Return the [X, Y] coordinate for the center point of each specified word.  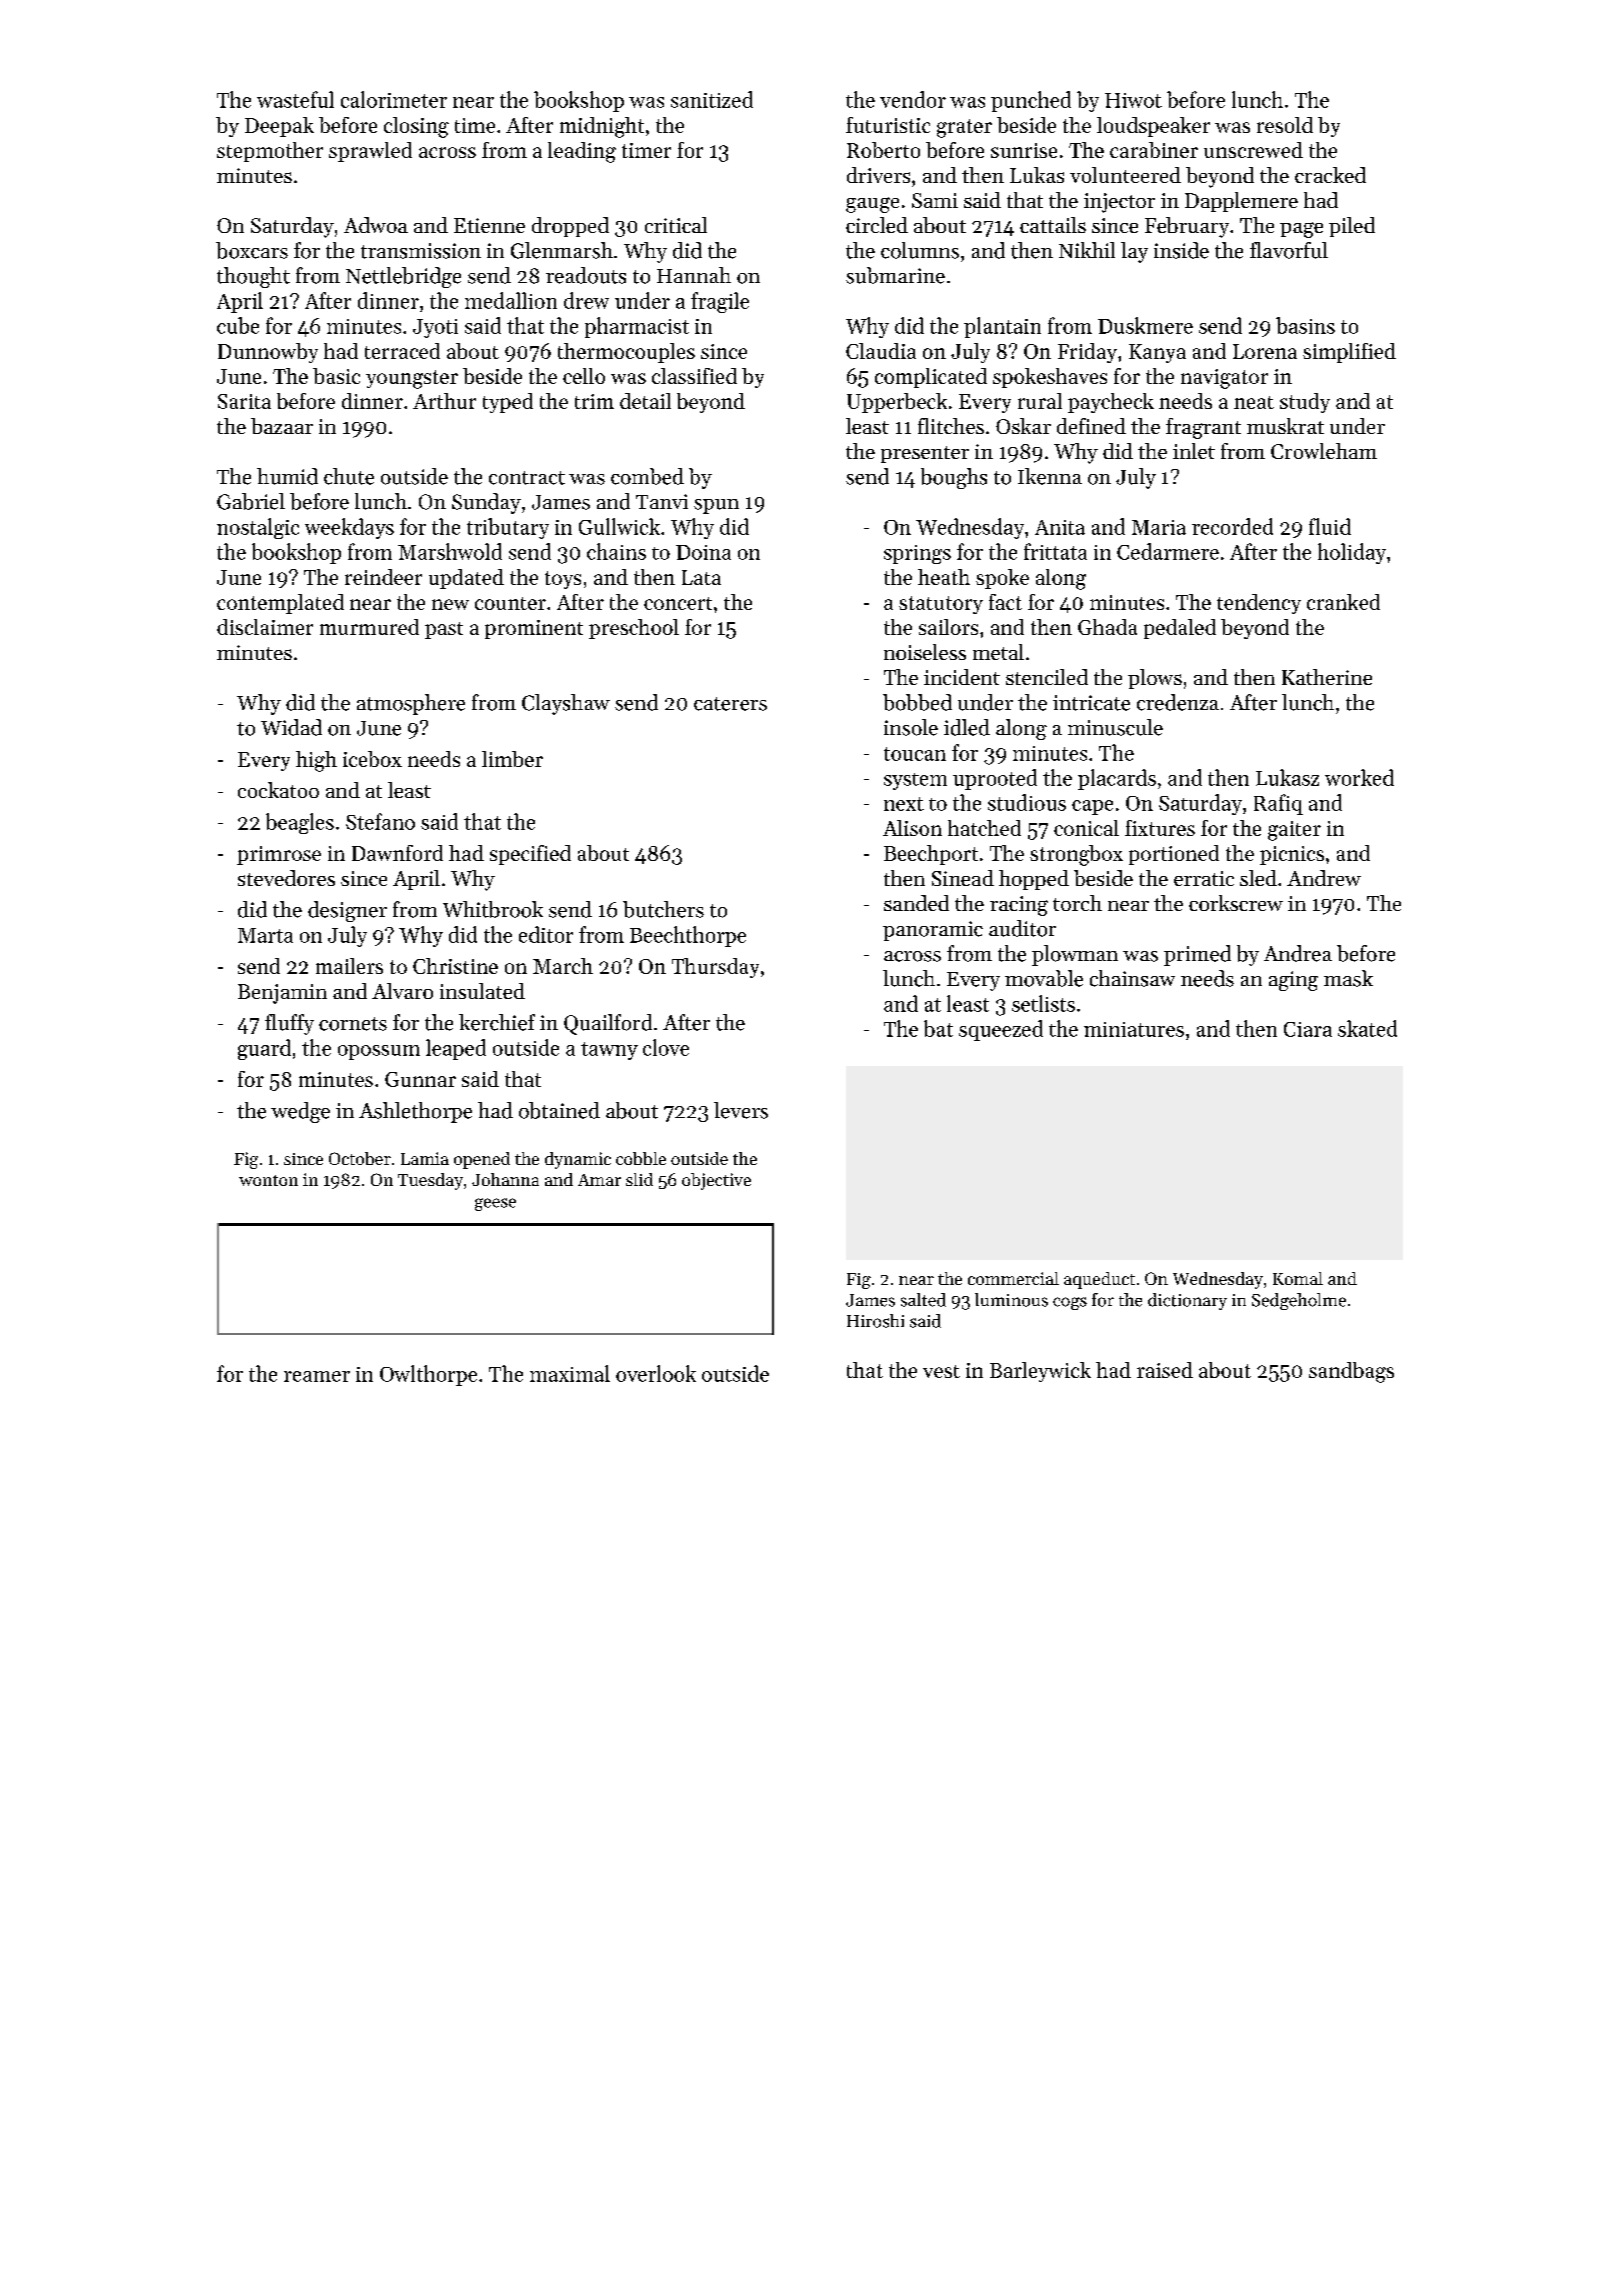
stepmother [270, 152]
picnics [1292, 855]
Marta [265, 935]
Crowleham [1324, 451]
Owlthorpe [428, 1375]
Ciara [1308, 1029]
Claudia [881, 351]
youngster [412, 379]
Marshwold [450, 551]
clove [666, 1047]
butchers [663, 909]
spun [716, 506]
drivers [878, 175]
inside [1181, 250]
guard [264, 1049]
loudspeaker [1153, 127]
